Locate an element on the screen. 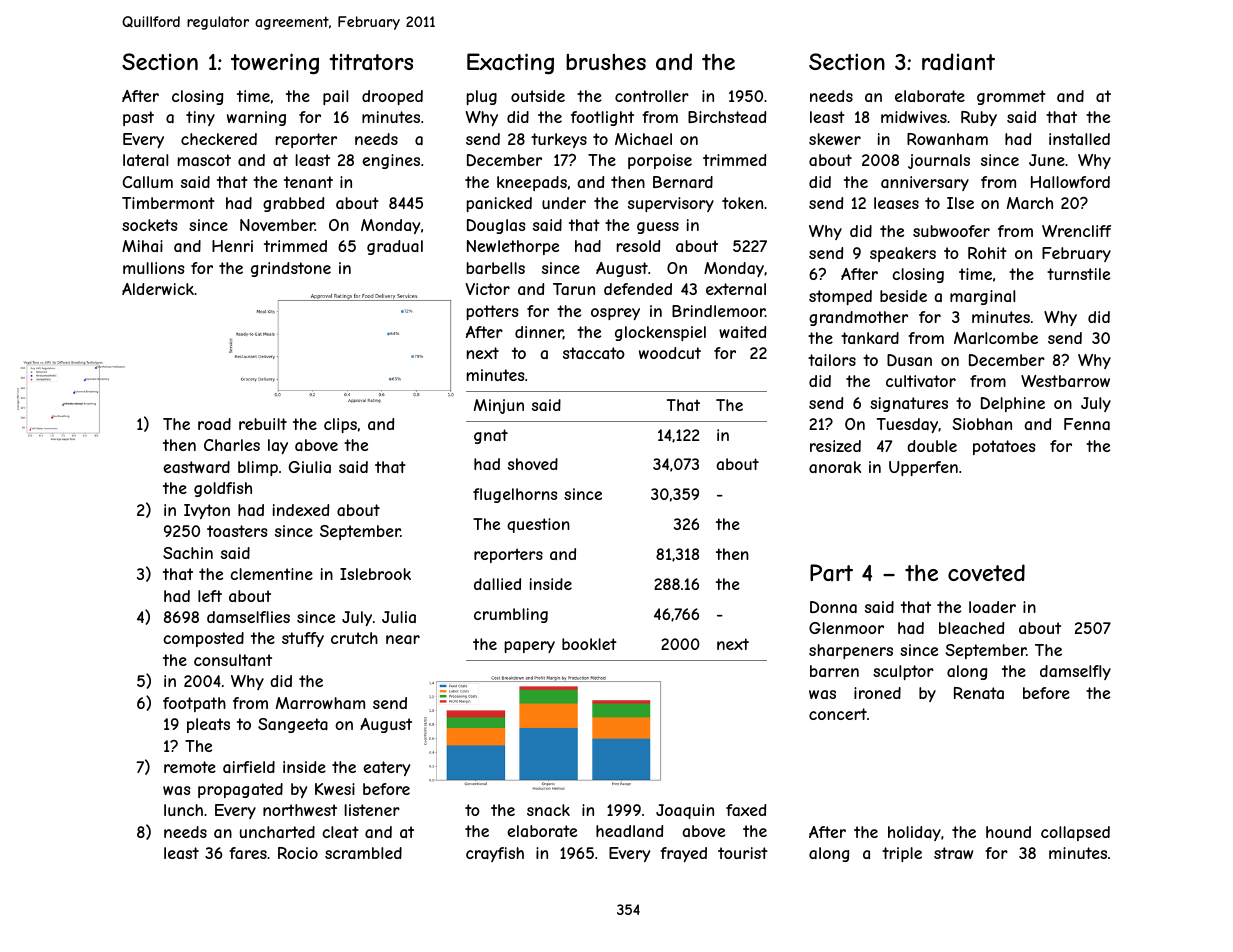  Delphine is located at coordinates (1013, 404).
